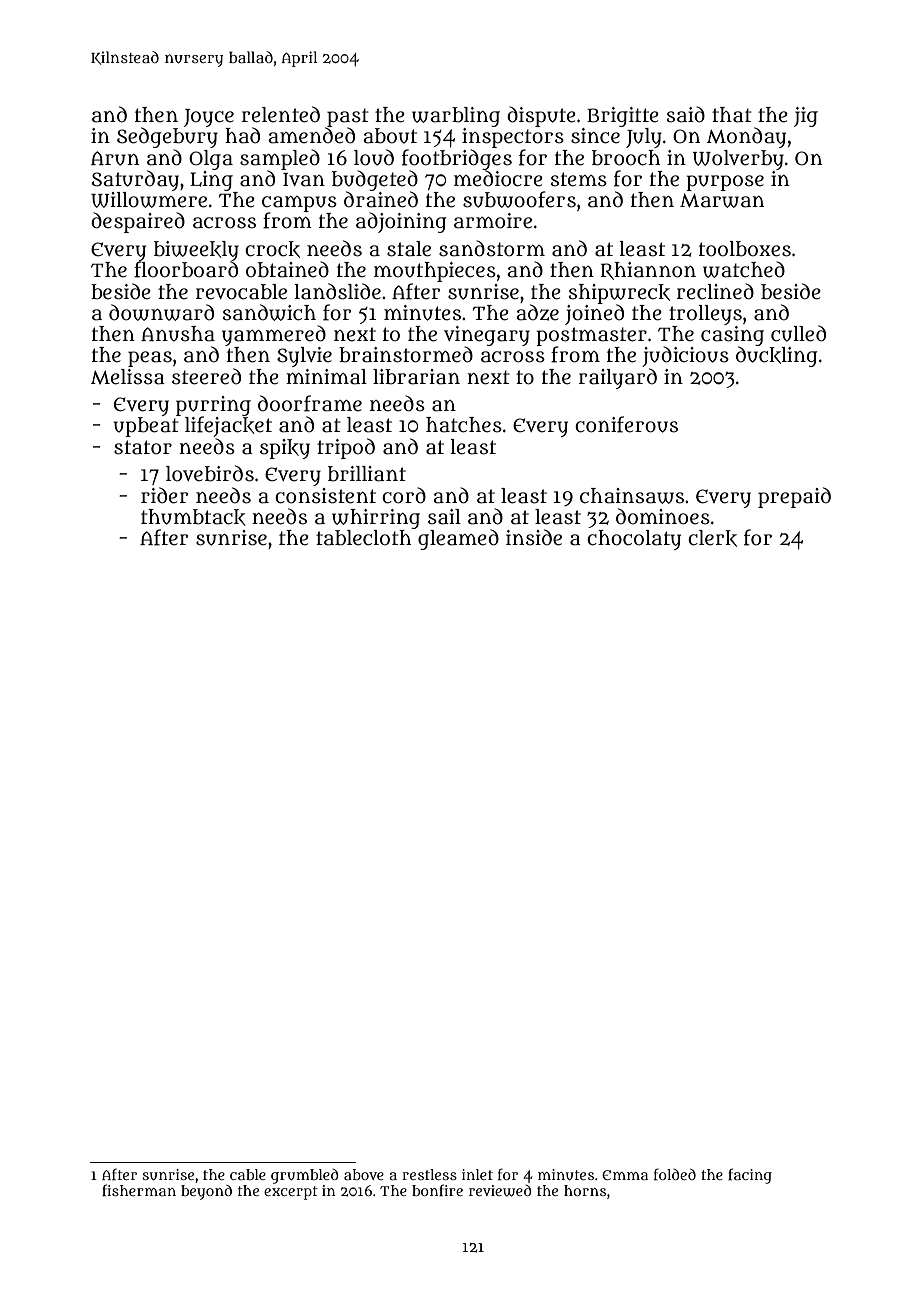  What do you see at coordinates (242, 135) in the screenshot?
I see `had` at bounding box center [242, 135].
